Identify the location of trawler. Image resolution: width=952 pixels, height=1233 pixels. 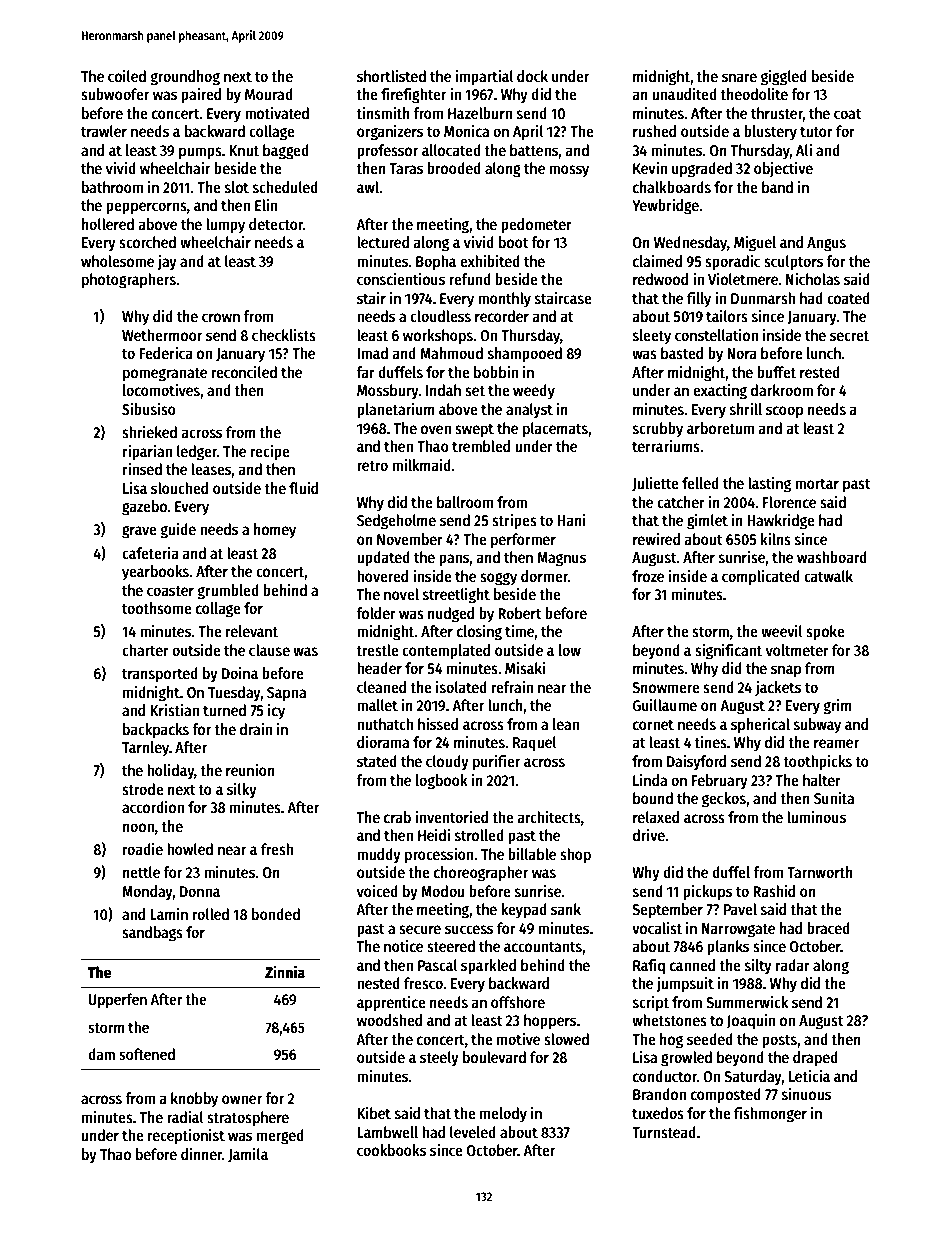
(104, 131).
